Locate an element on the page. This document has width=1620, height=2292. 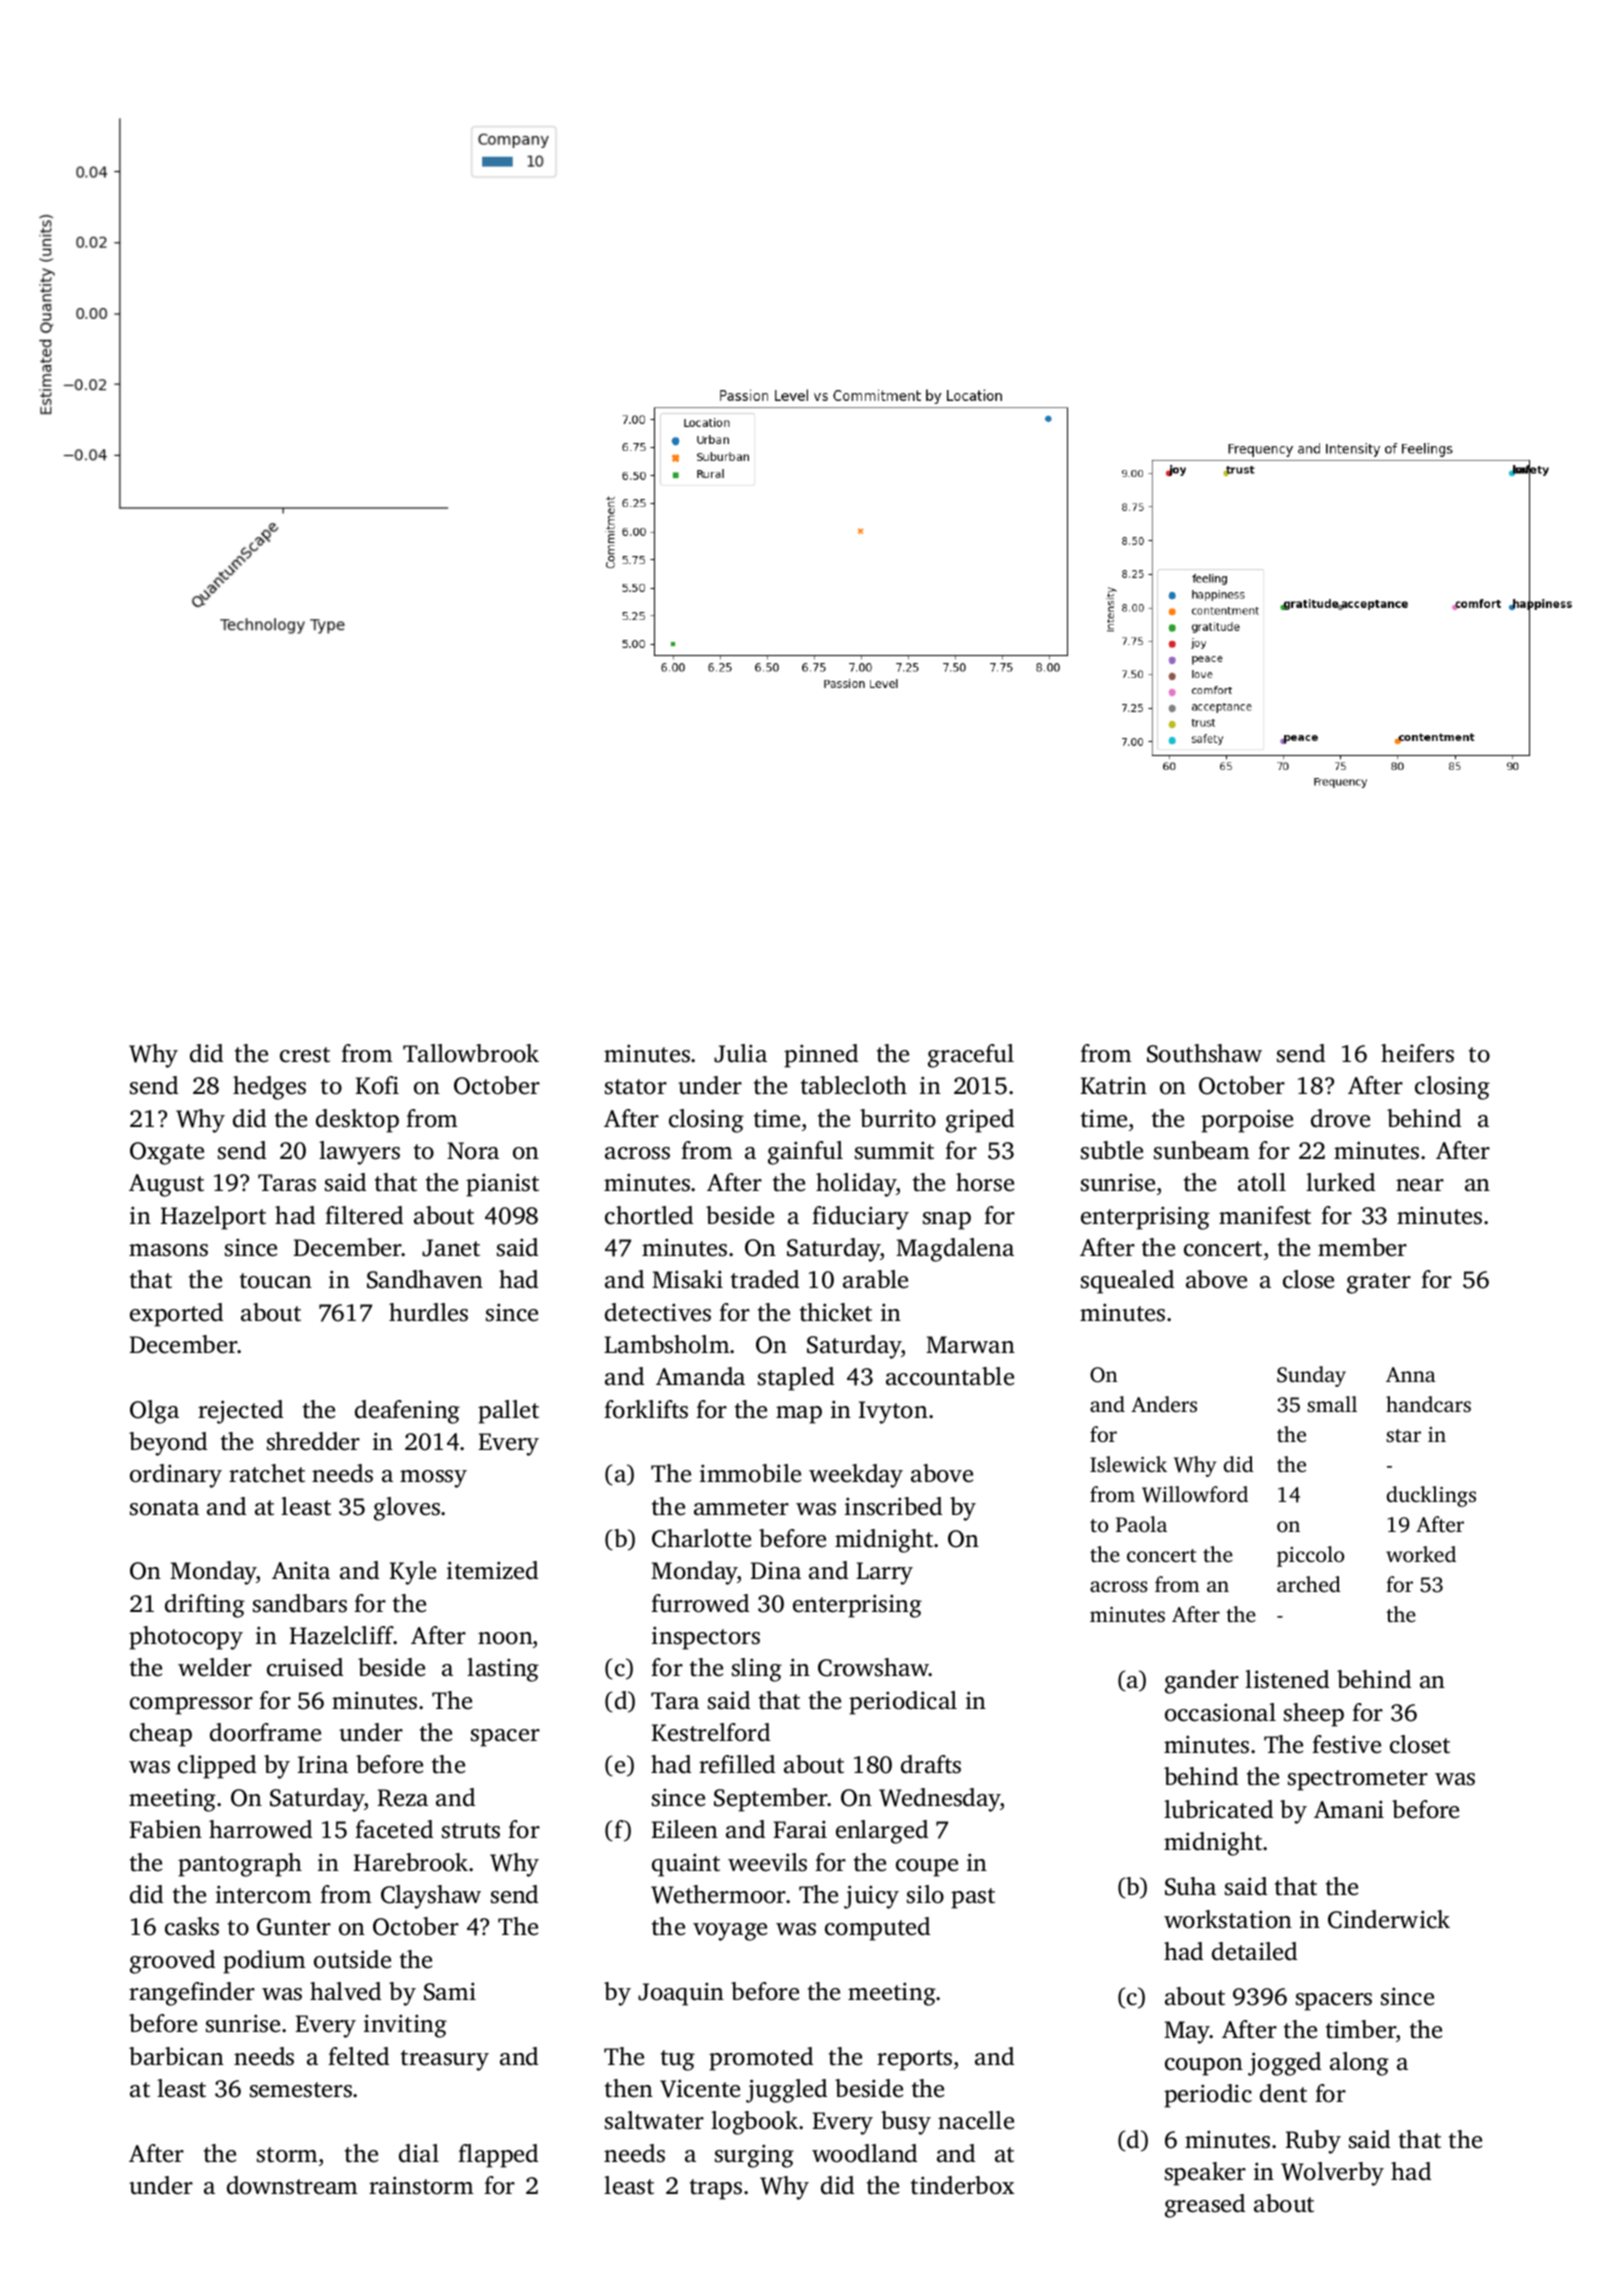
past is located at coordinates (973, 1898).
